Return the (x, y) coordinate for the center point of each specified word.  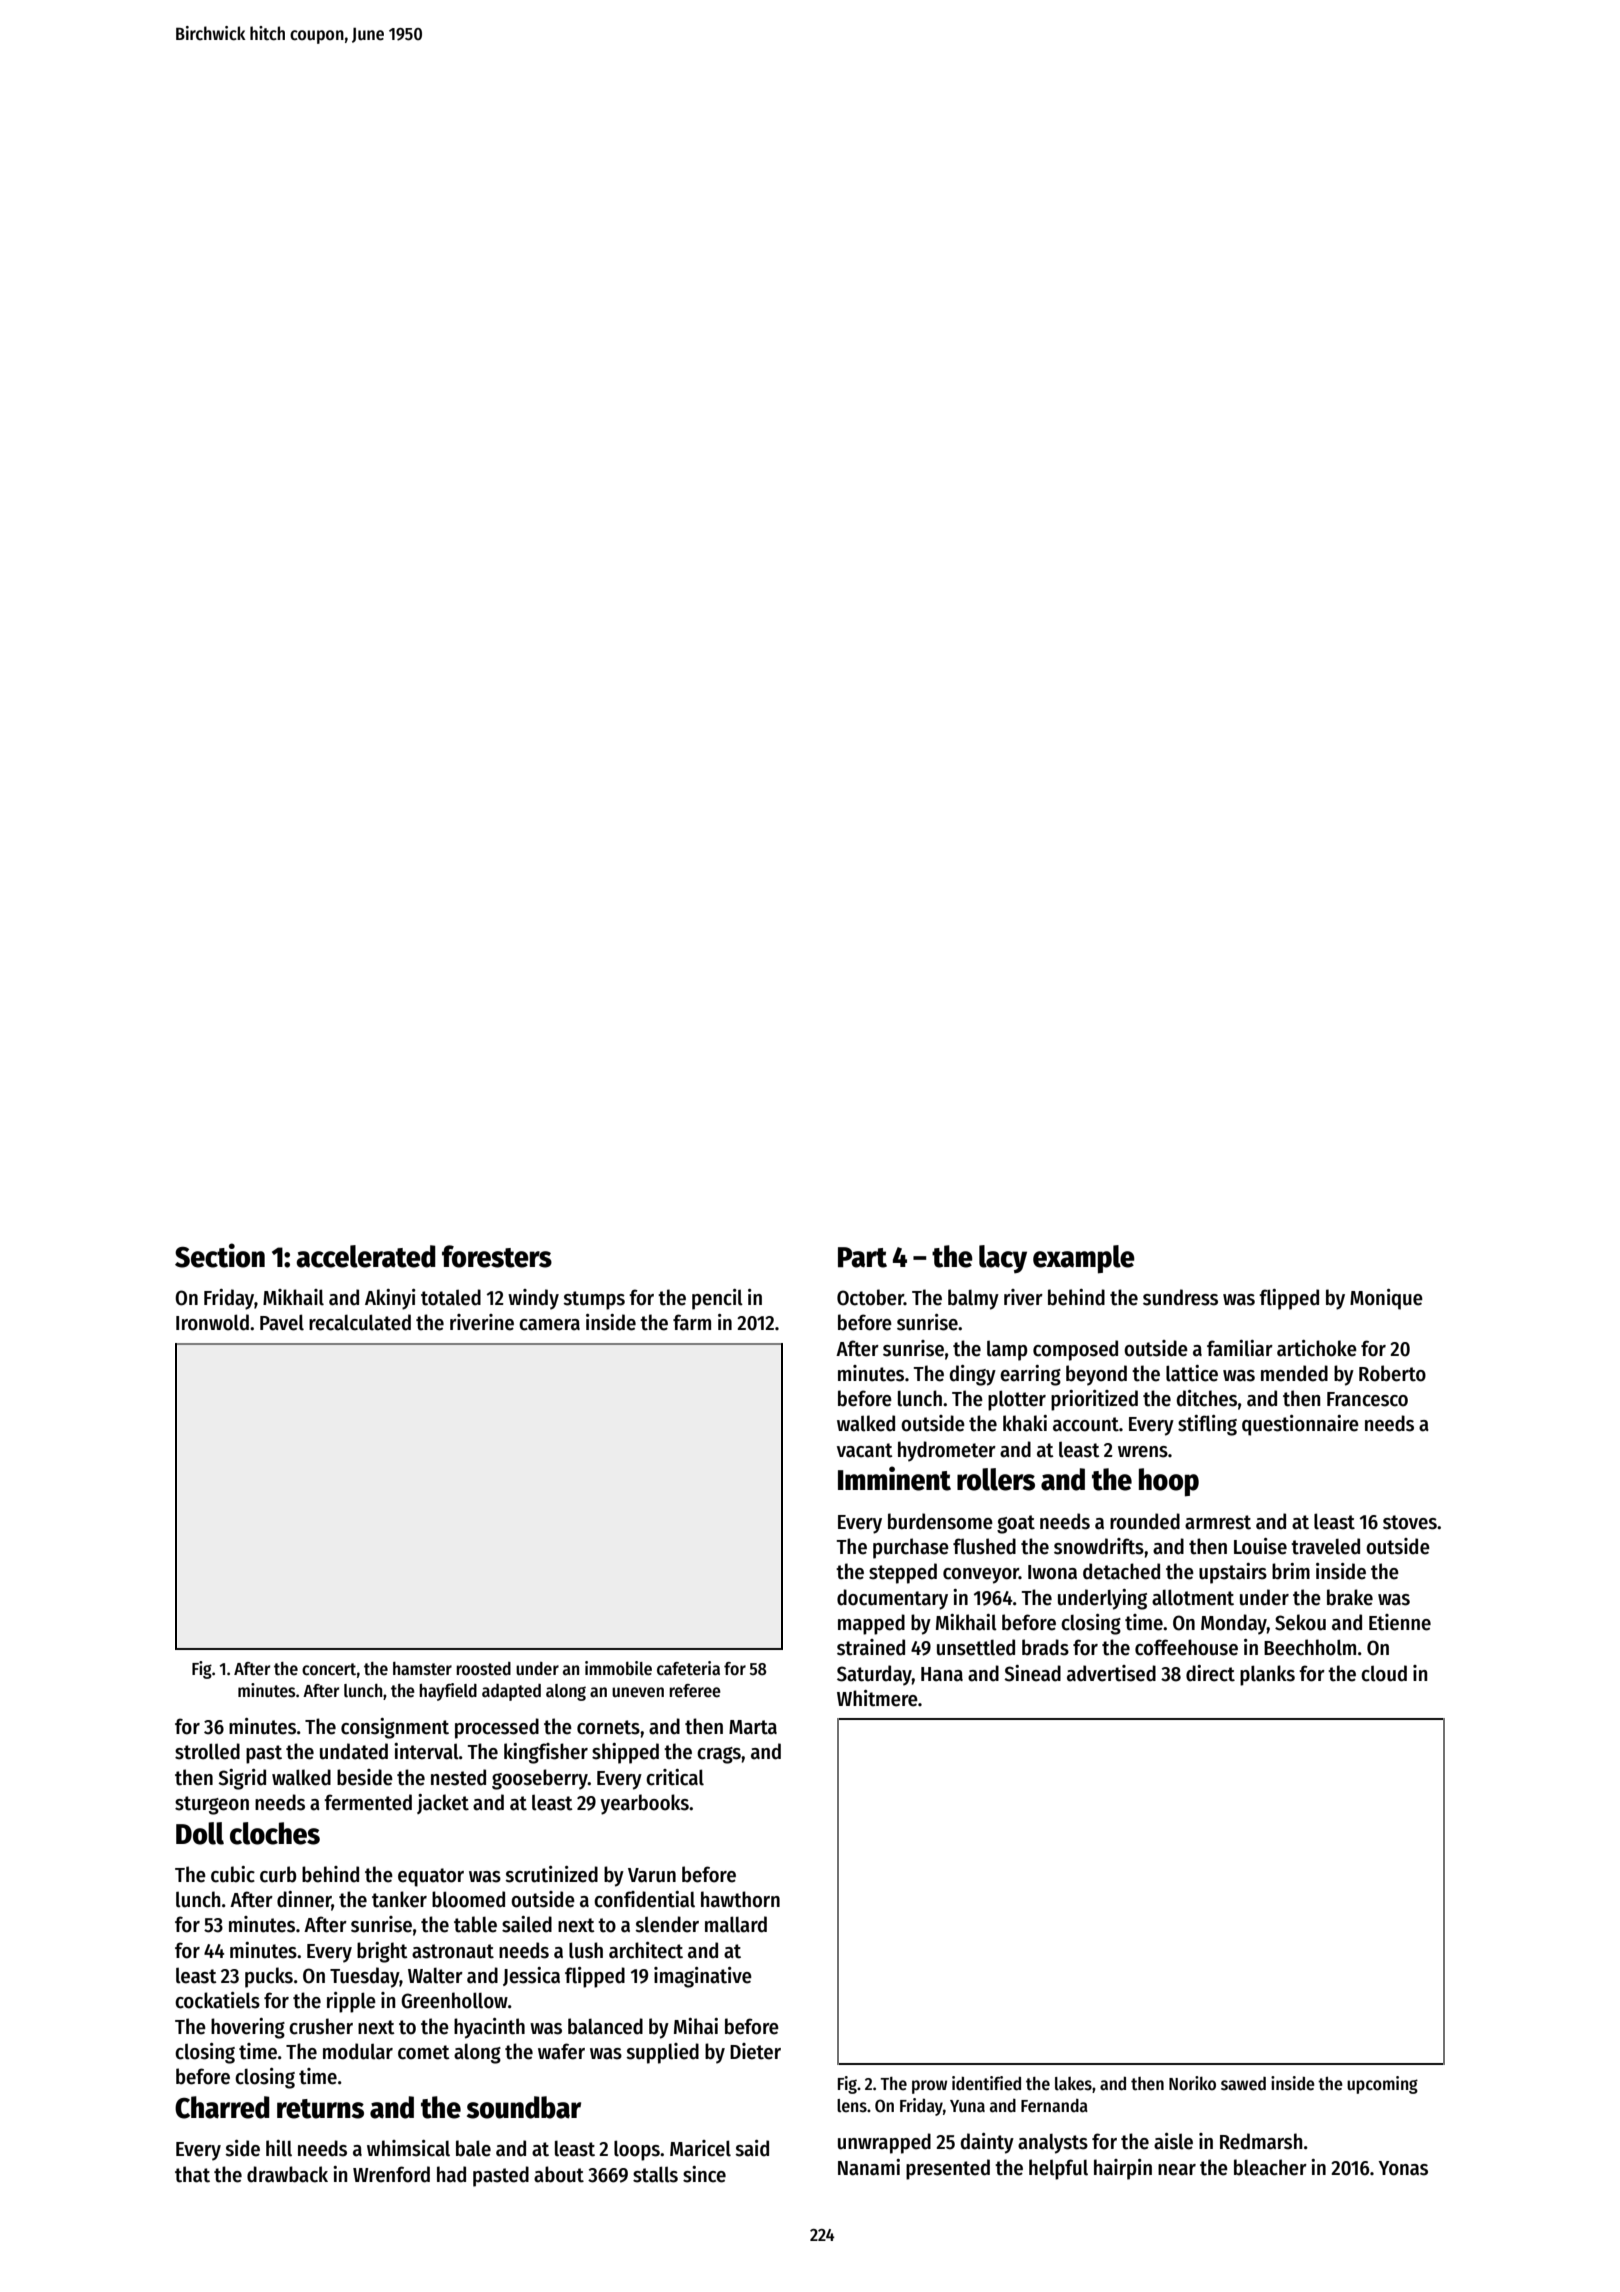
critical (675, 1777)
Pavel (282, 1322)
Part (862, 1257)
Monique (1386, 1299)
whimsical (408, 2148)
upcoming (1382, 2085)
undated (354, 1751)
